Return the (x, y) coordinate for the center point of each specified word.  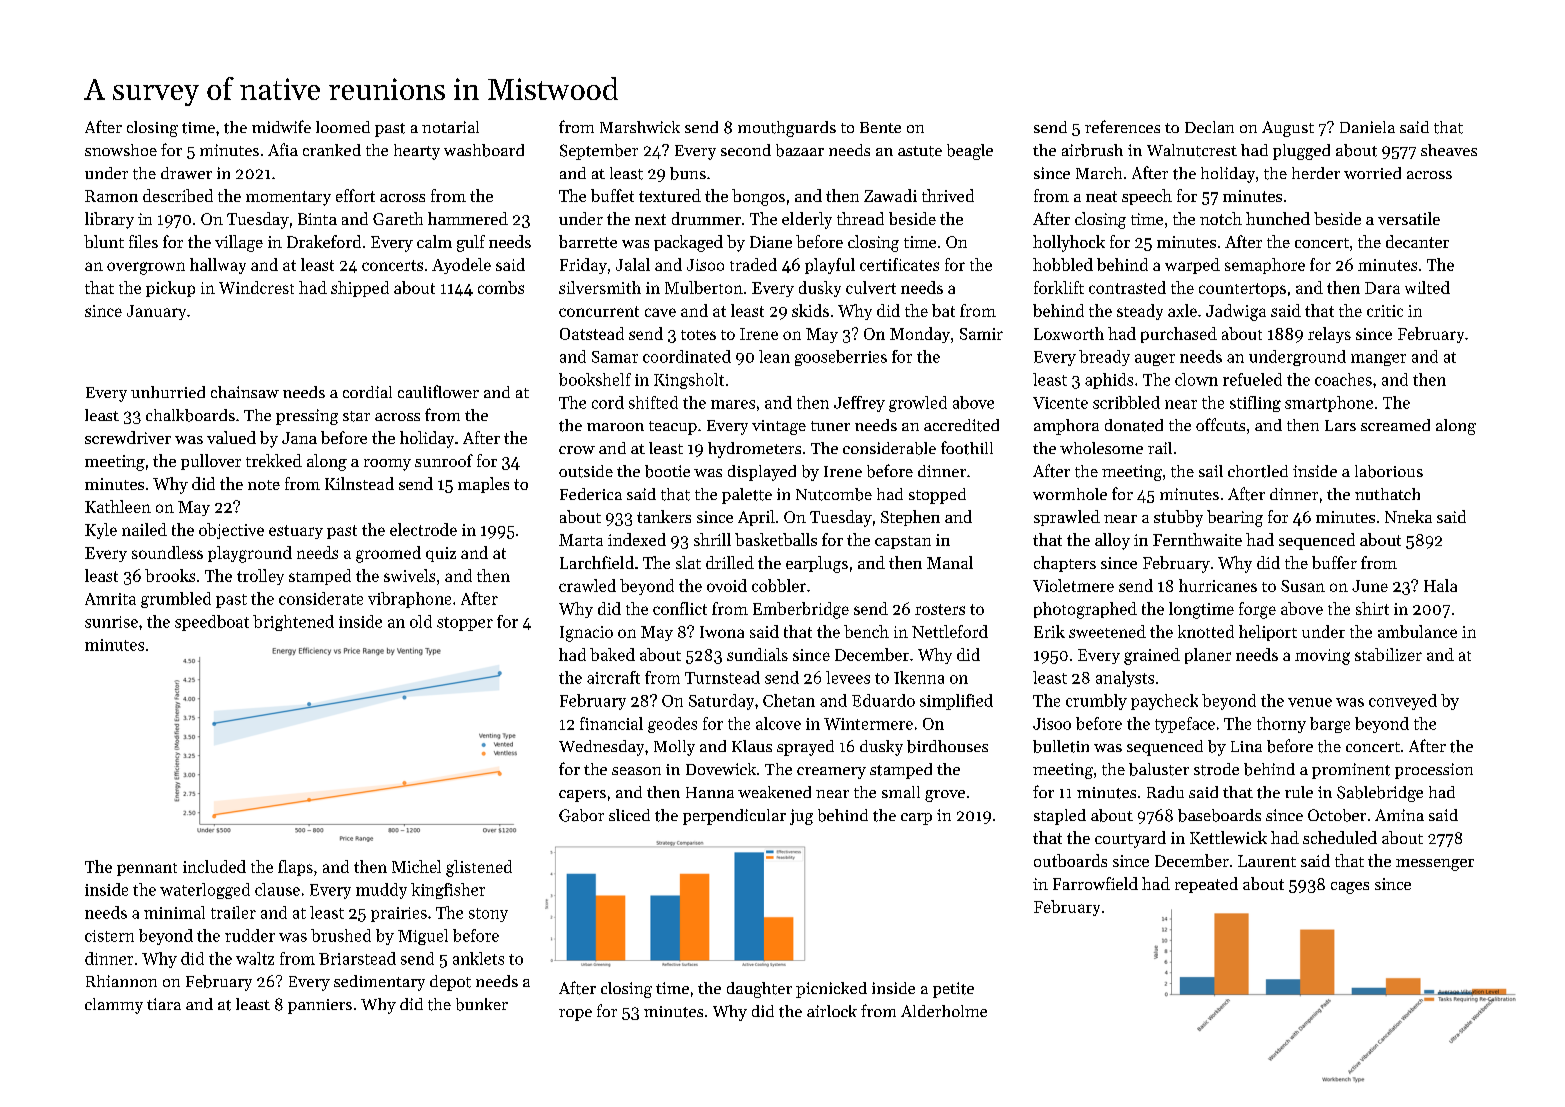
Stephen (910, 518)
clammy (114, 1006)
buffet (612, 195)
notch (1221, 218)
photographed (1085, 610)
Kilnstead (359, 483)
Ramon (111, 196)
